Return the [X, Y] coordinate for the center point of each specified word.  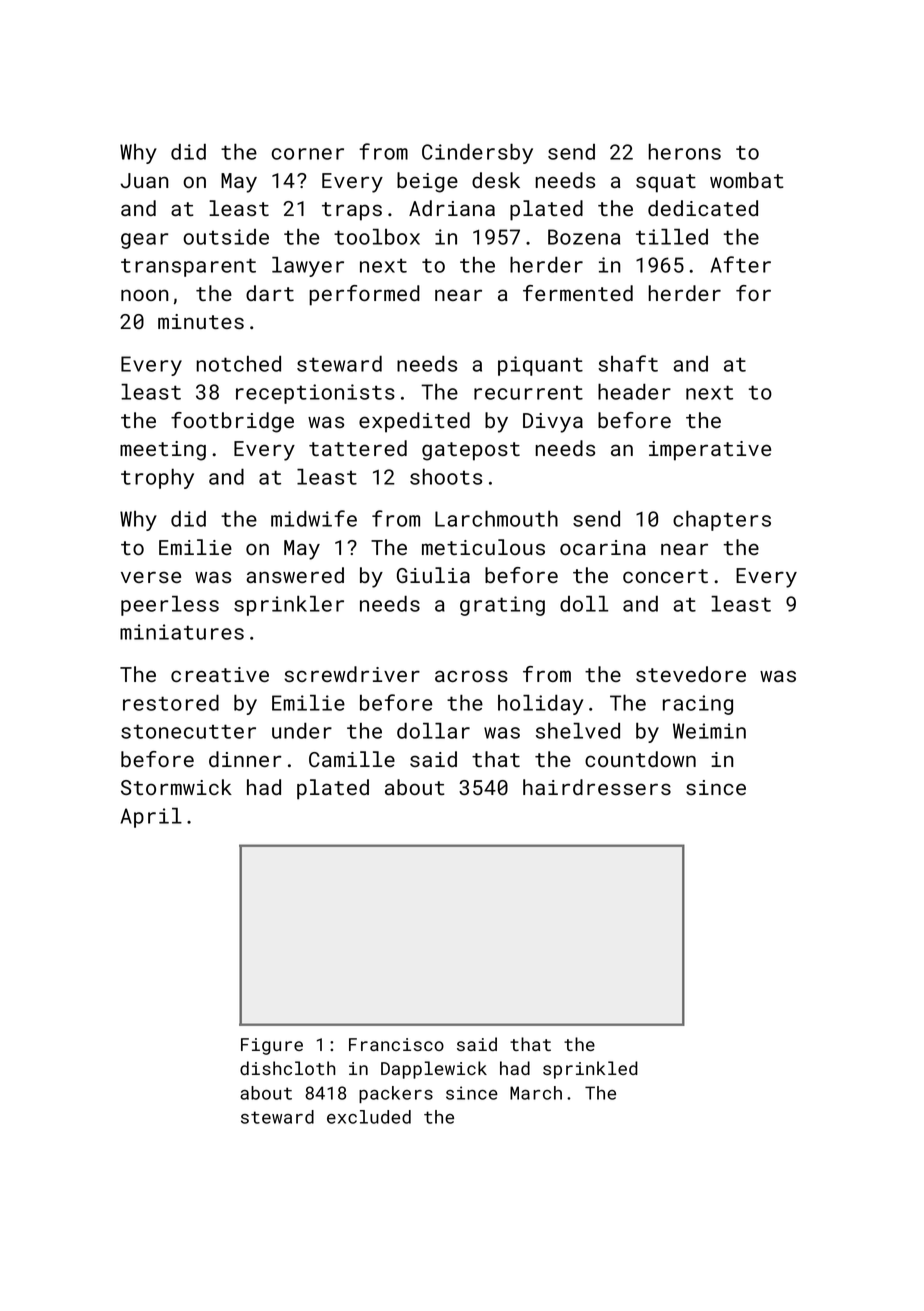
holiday [540, 704]
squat [666, 183]
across [471, 676]
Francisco [396, 1044]
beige [427, 182]
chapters [722, 520]
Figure [272, 1046]
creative [220, 674]
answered [295, 575]
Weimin [709, 731]
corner [308, 154]
